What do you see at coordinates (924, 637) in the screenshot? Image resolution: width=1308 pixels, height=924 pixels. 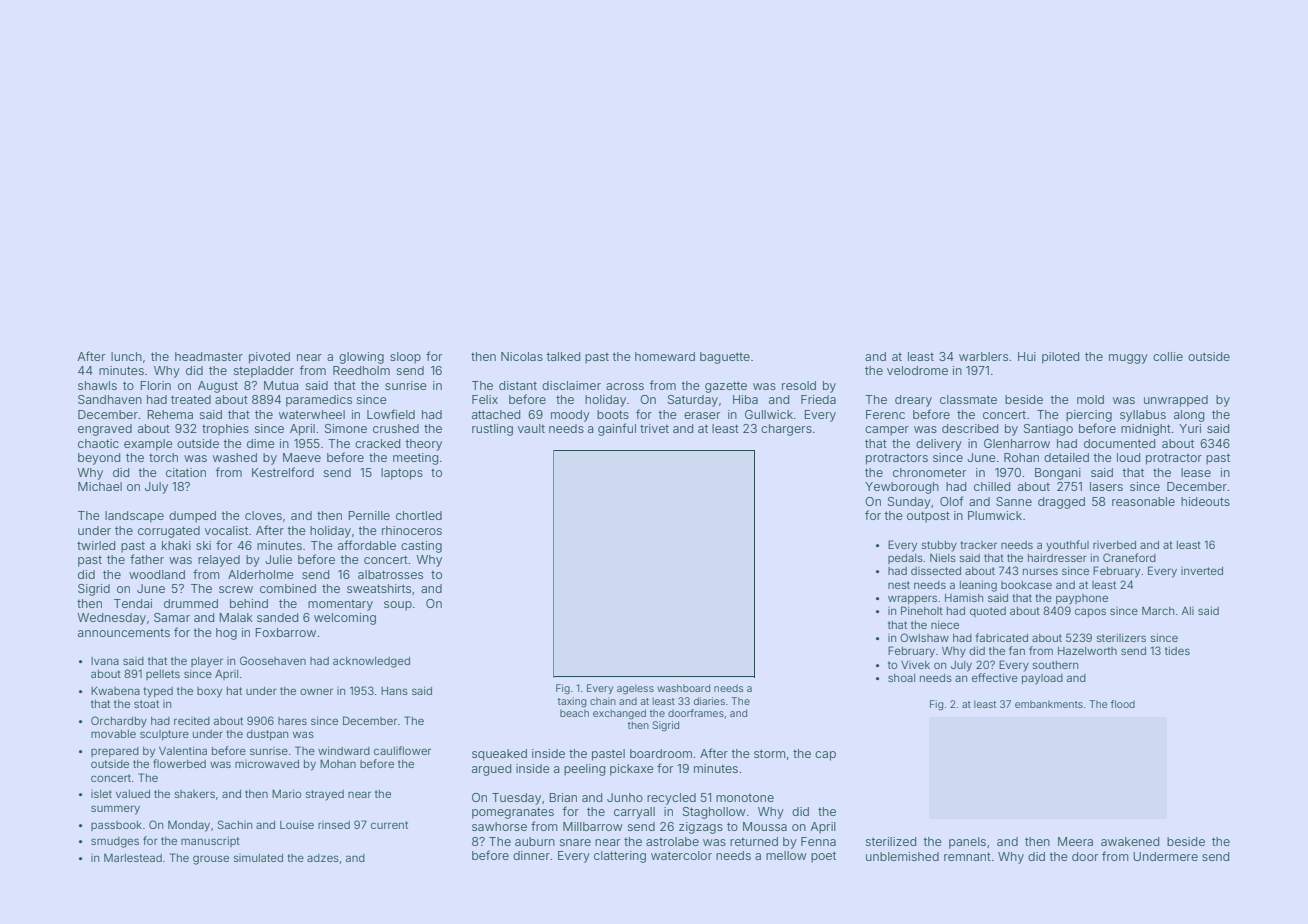 I see `Owlshaw` at bounding box center [924, 637].
